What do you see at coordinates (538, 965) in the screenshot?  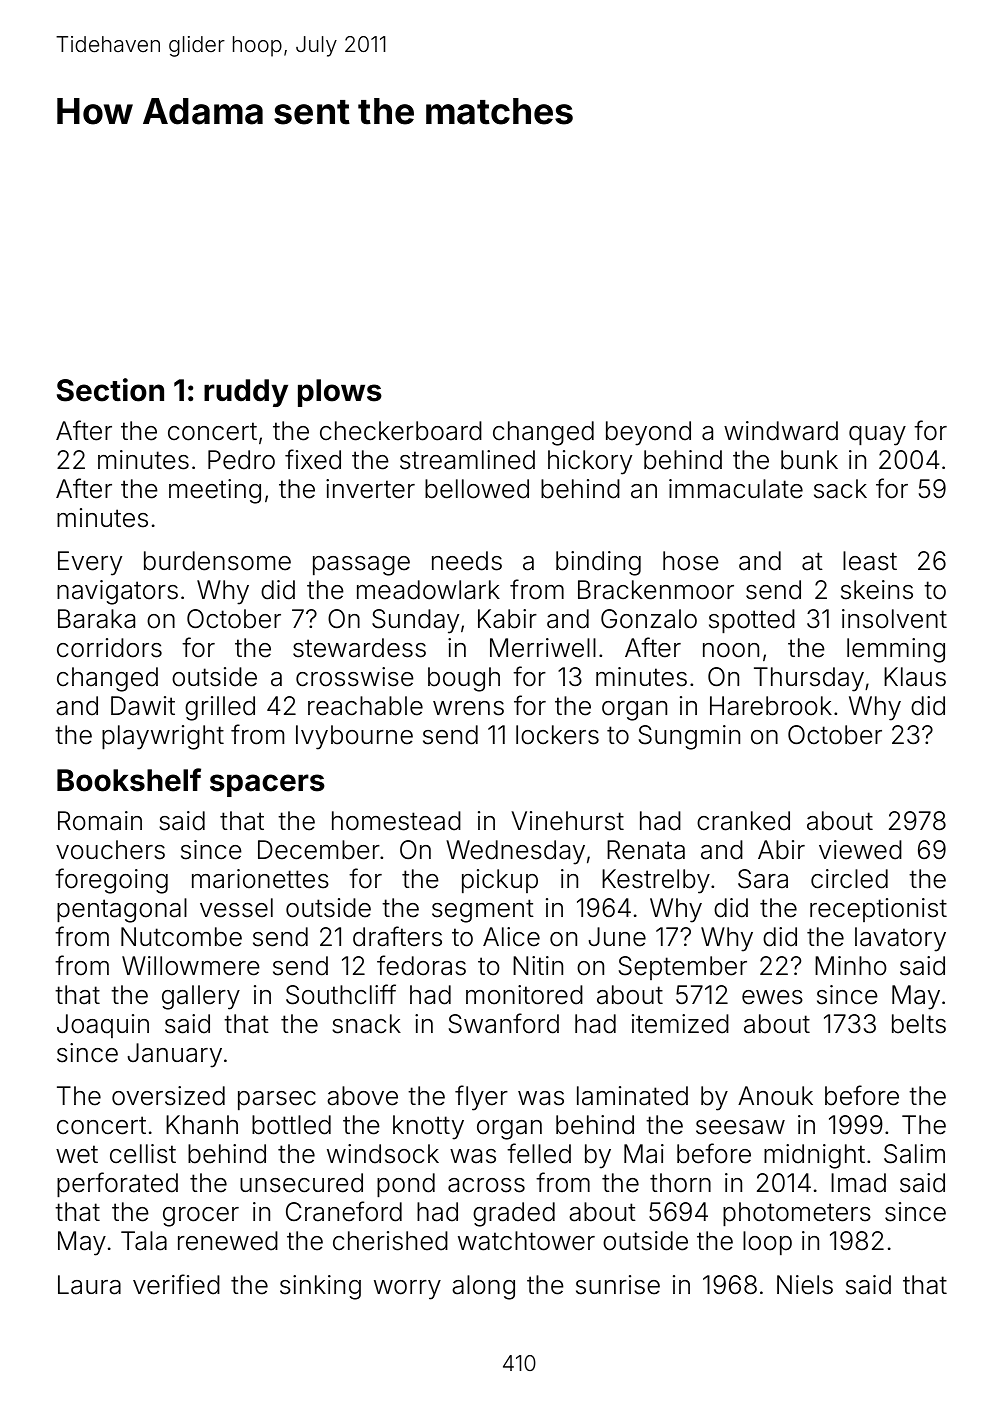 I see `Nitin` at bounding box center [538, 965].
